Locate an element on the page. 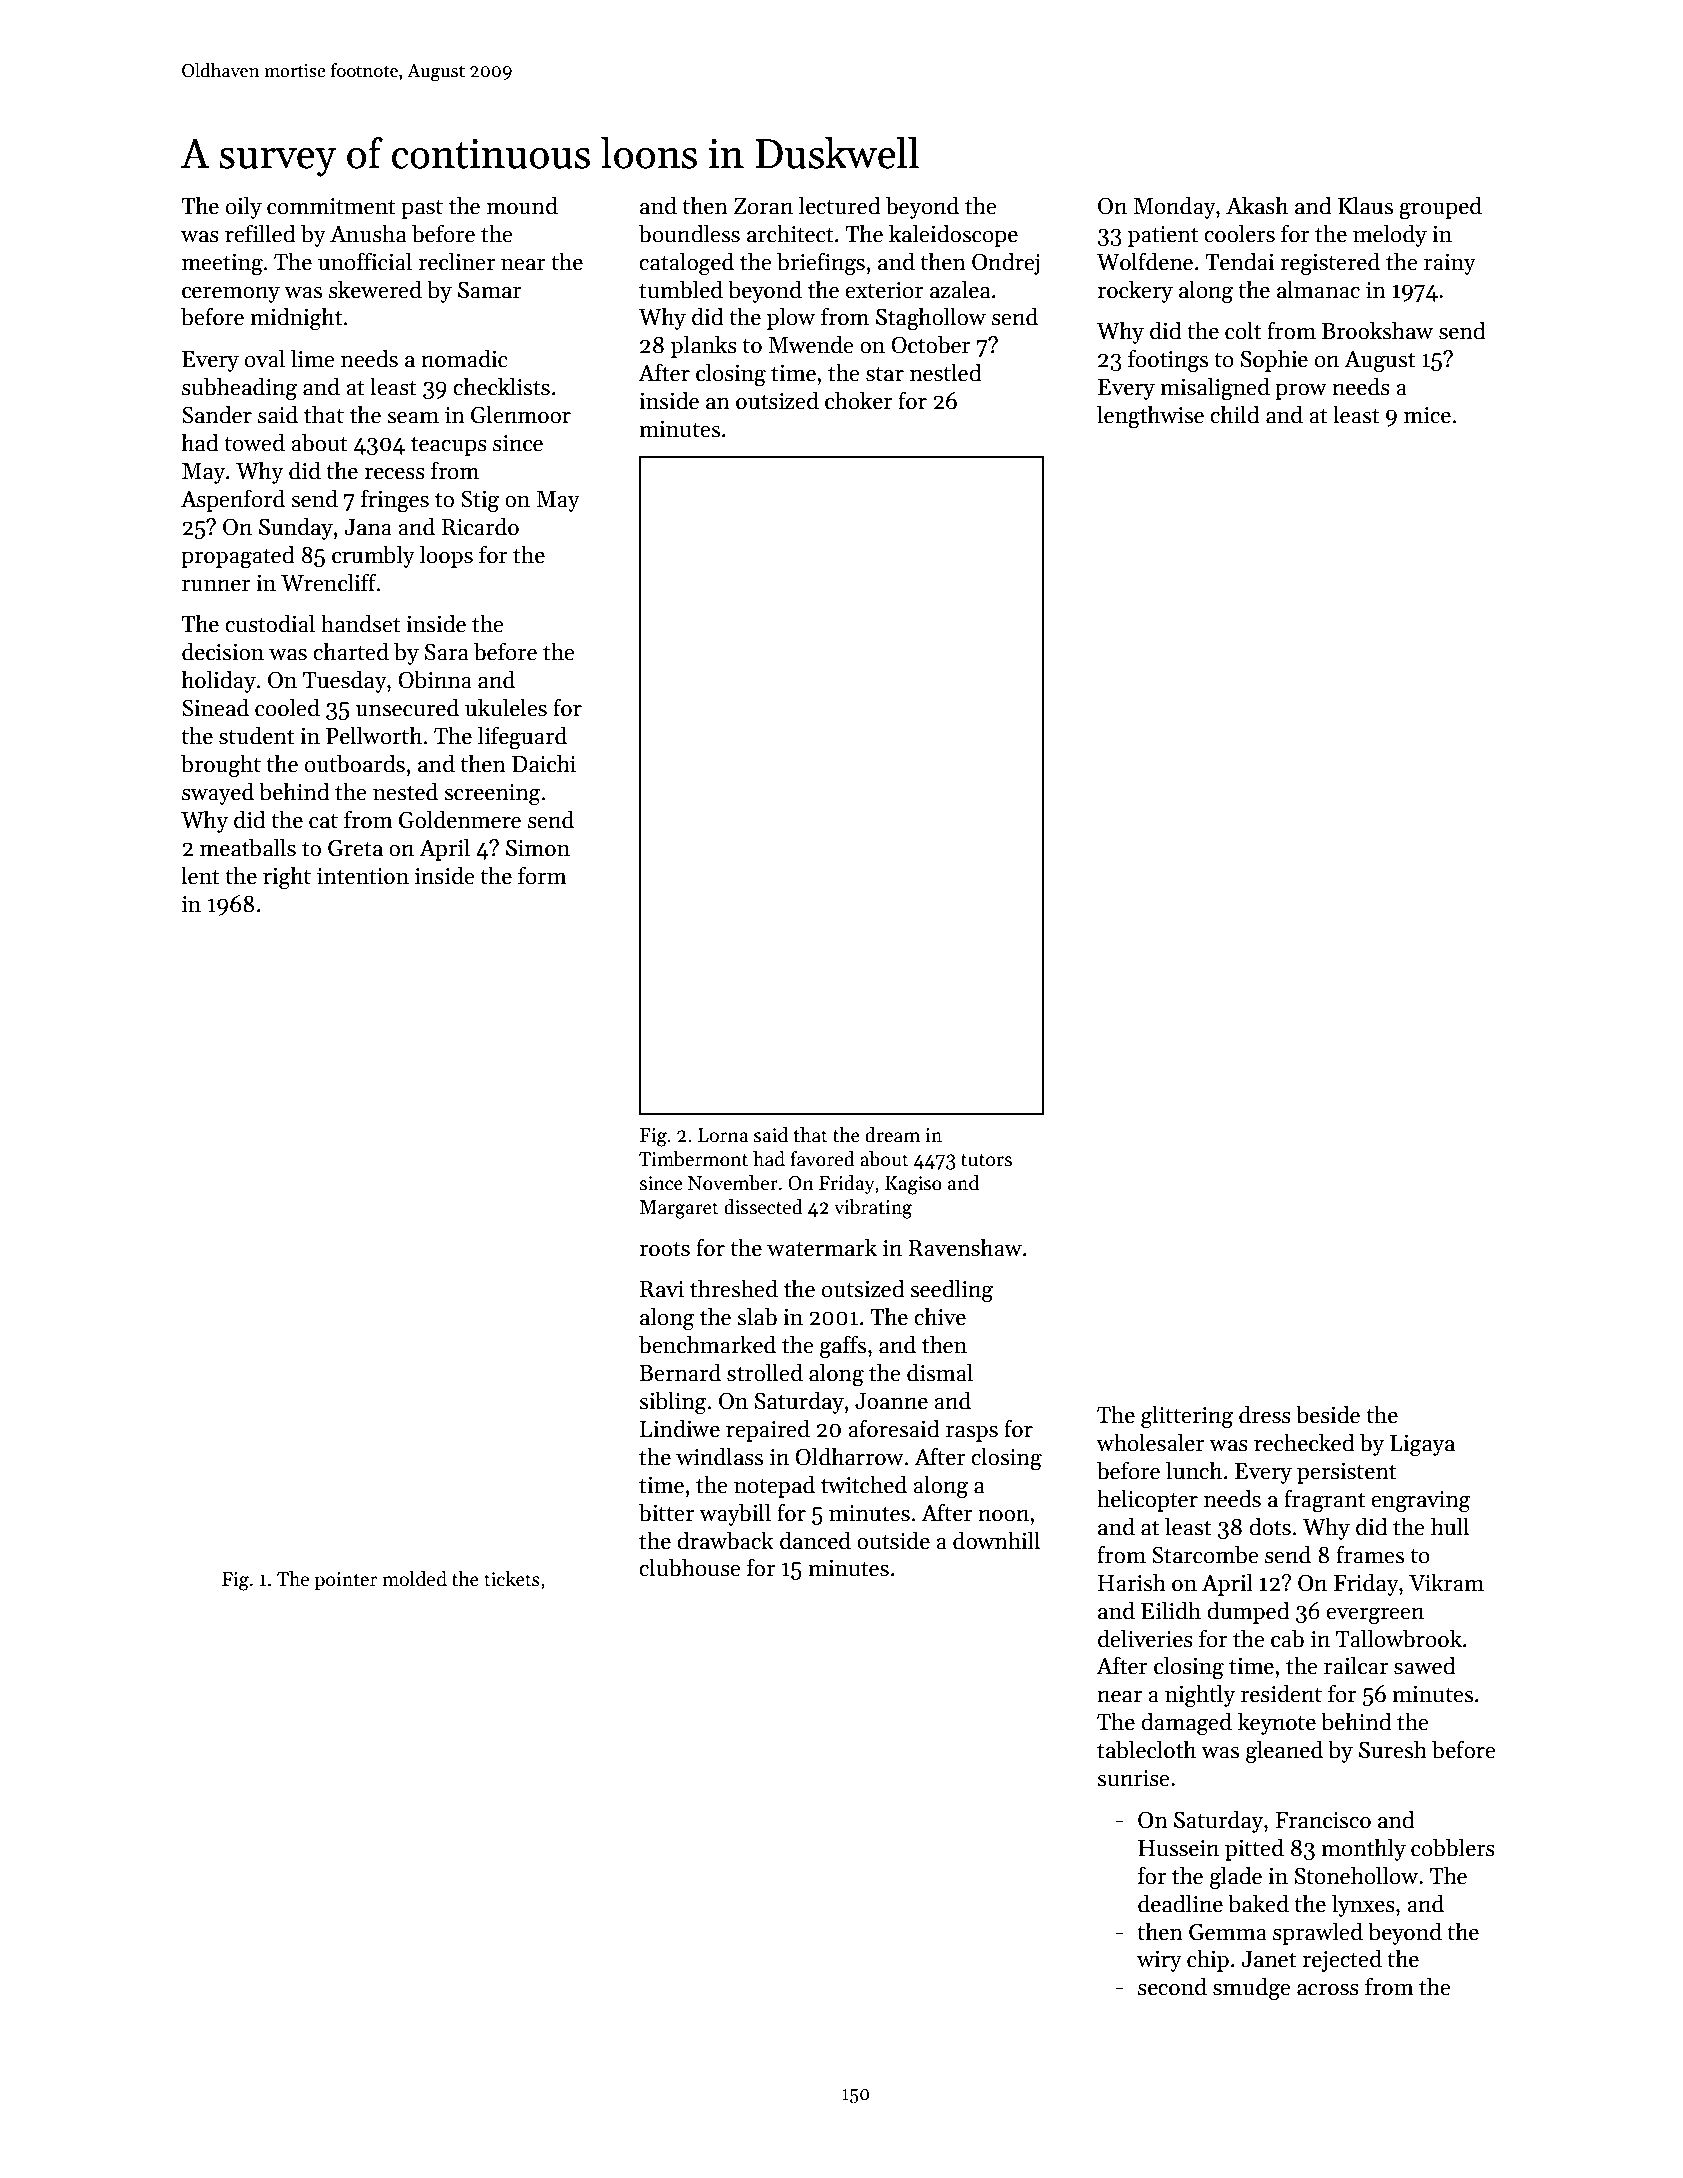 Image resolution: width=1683 pixels, height=2178 pixels. pointer is located at coordinates (345, 1581).
